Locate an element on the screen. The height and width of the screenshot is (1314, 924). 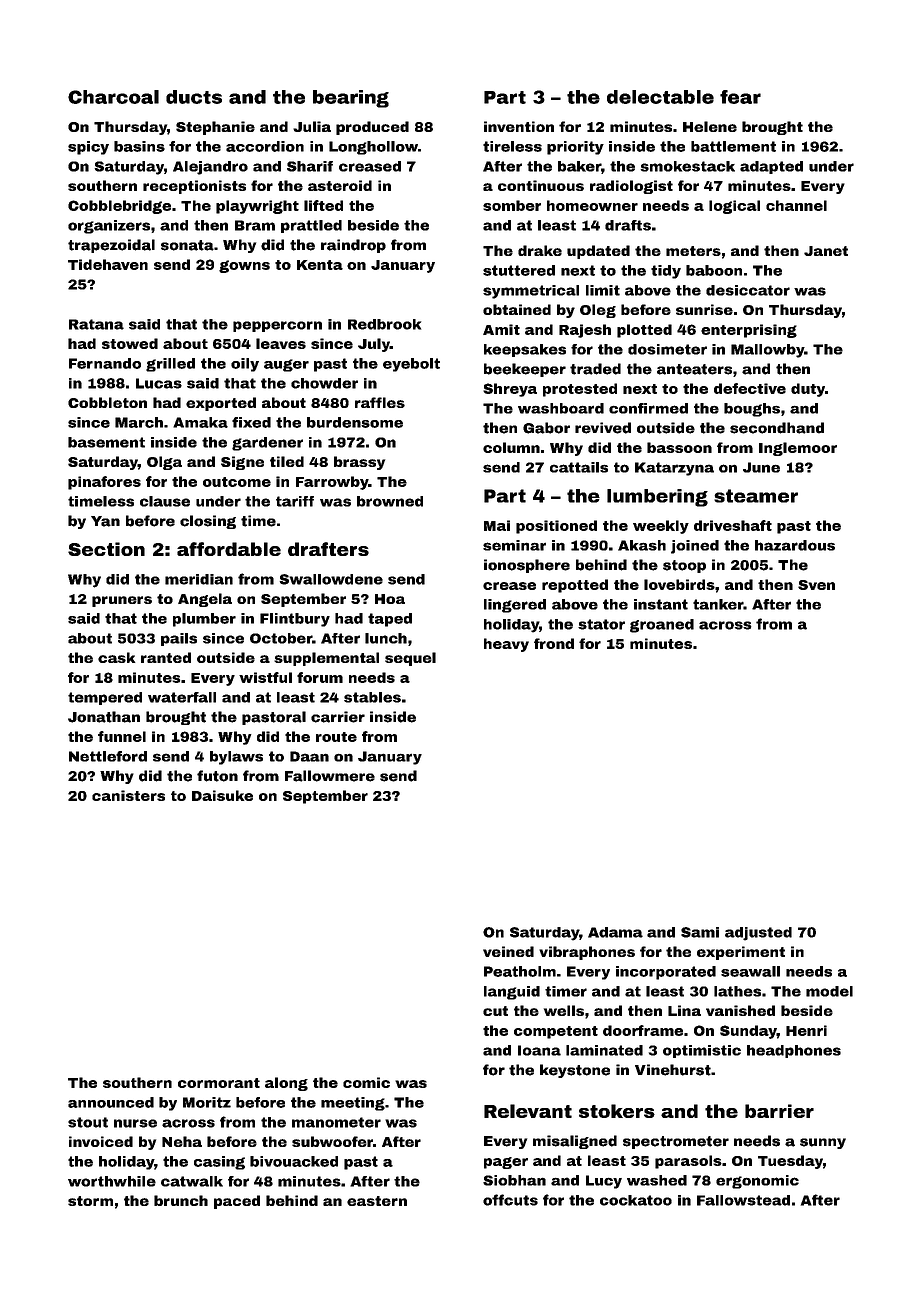
waterfall is located at coordinates (182, 697).
